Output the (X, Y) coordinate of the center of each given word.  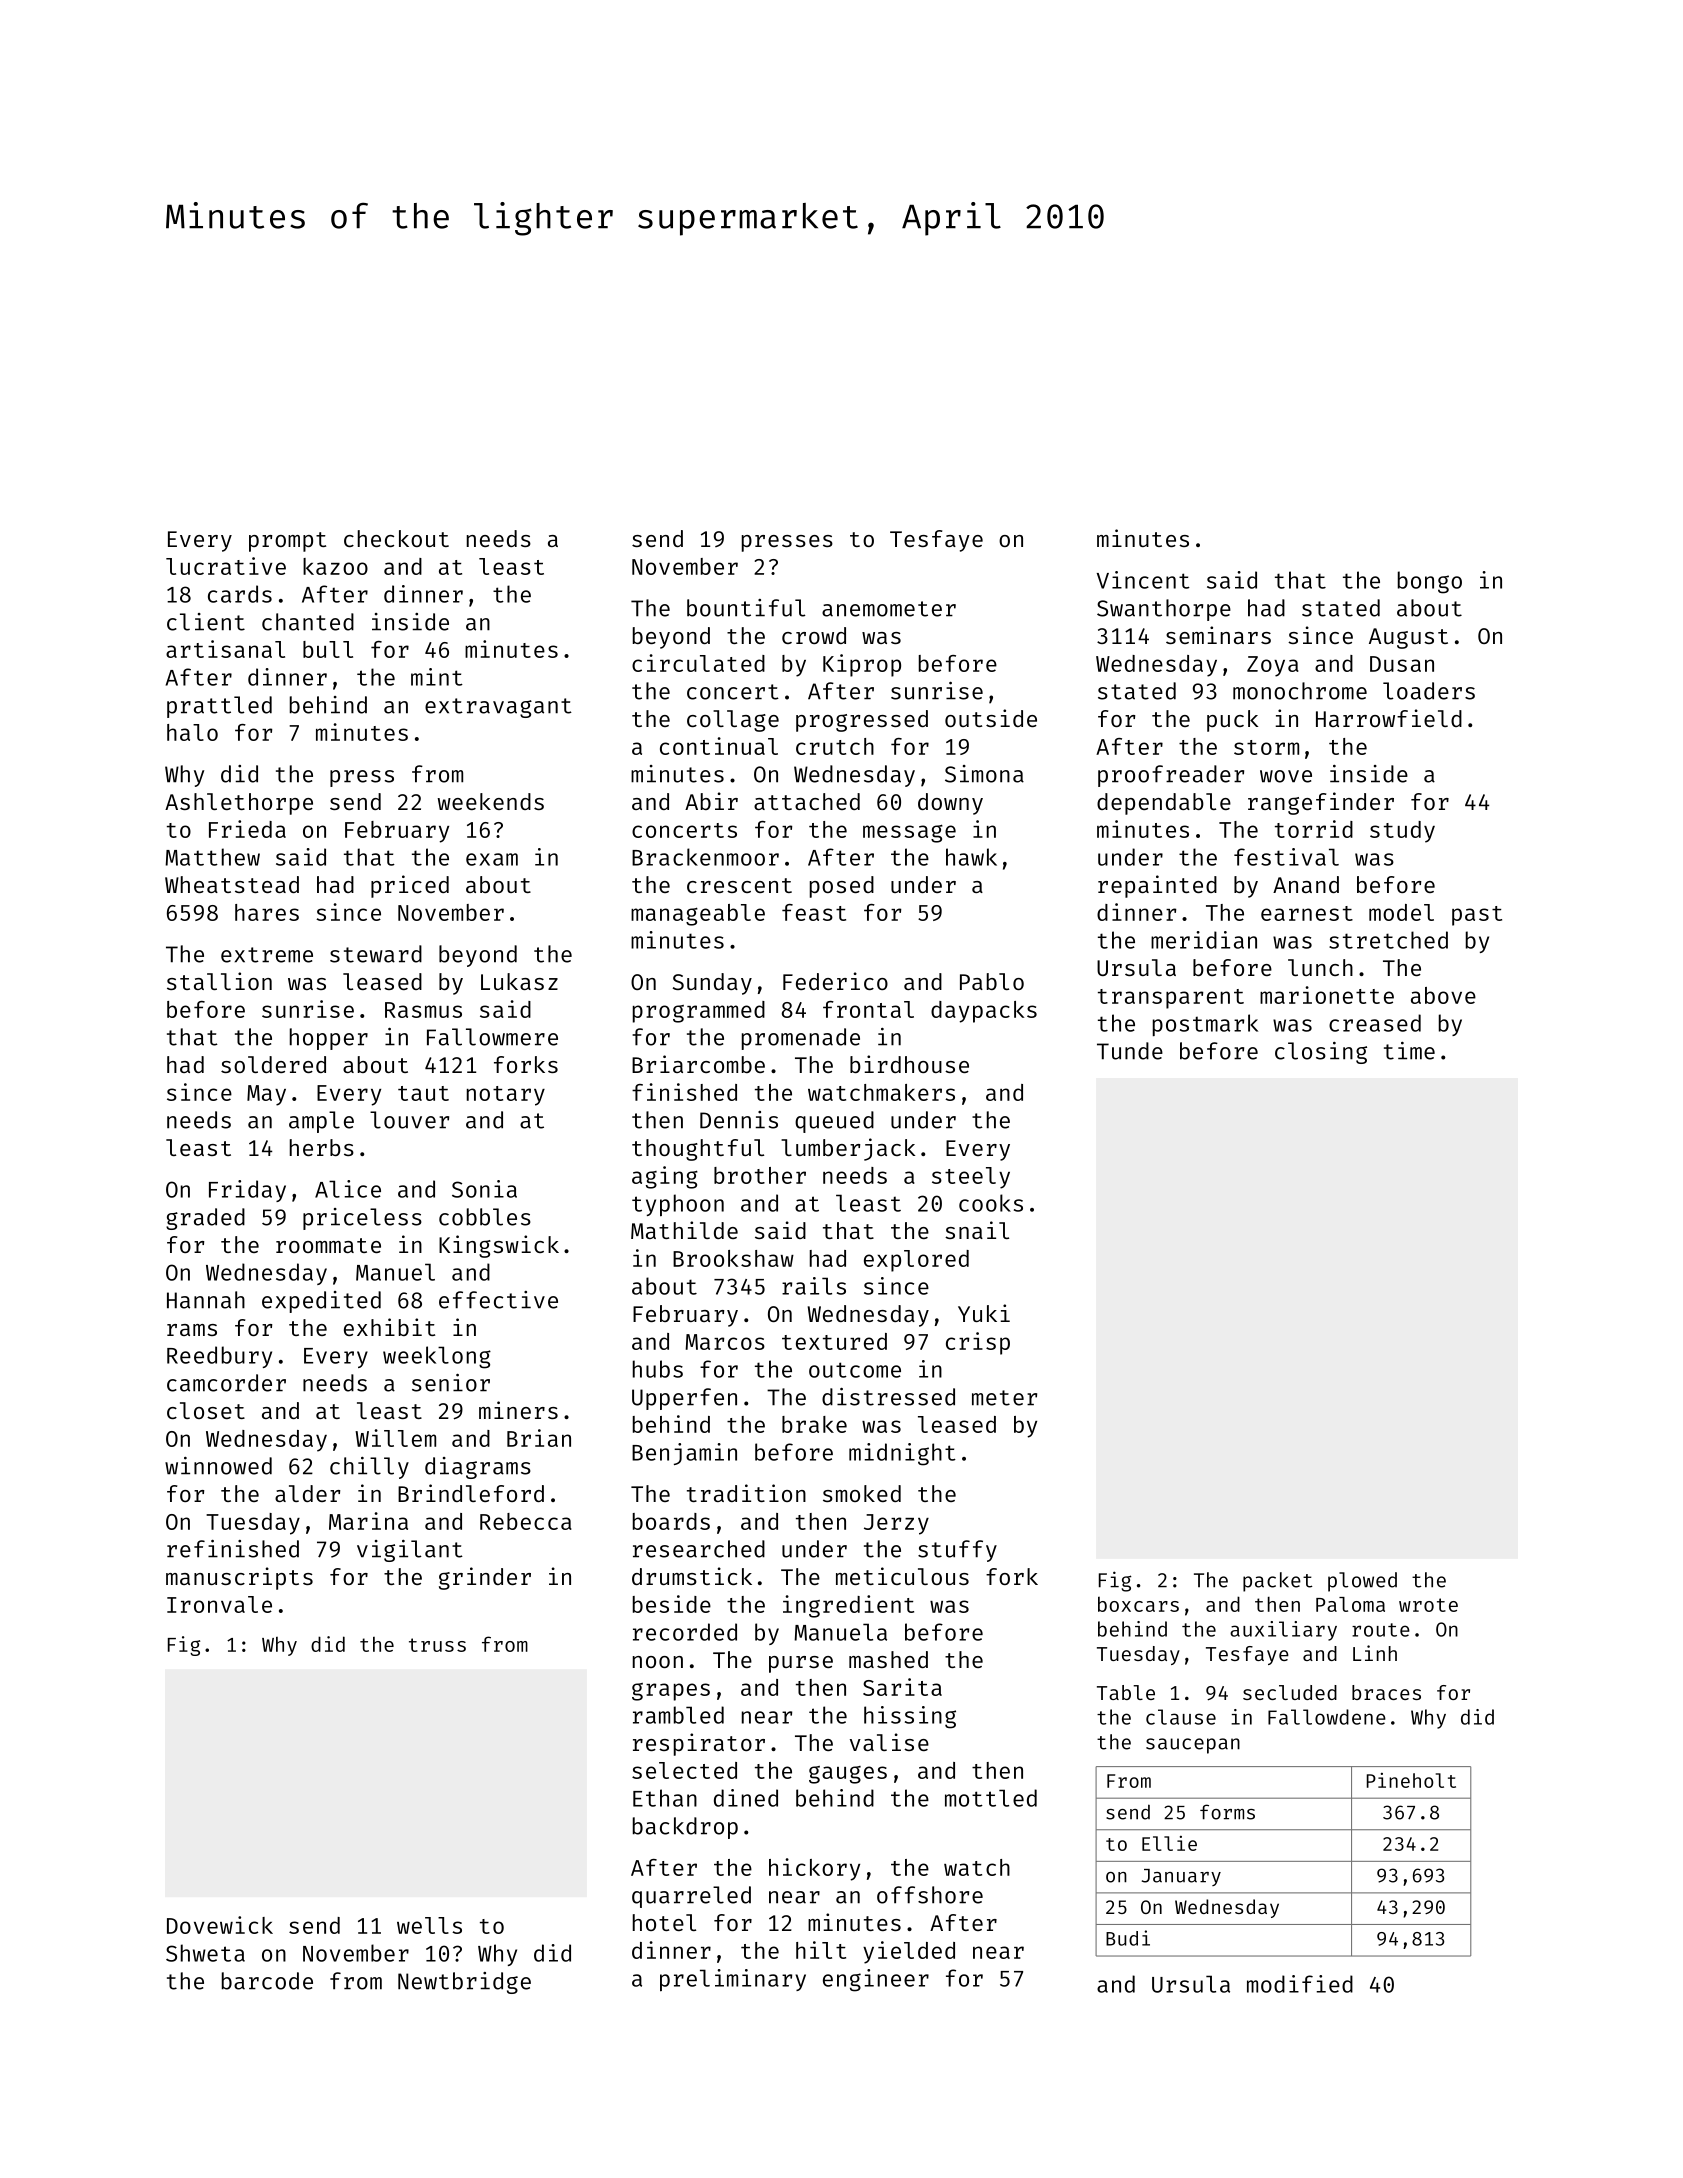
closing (1321, 1053)
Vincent (1143, 580)
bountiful (746, 608)
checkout (396, 538)
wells (429, 1925)
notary (506, 1096)
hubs (658, 1369)
